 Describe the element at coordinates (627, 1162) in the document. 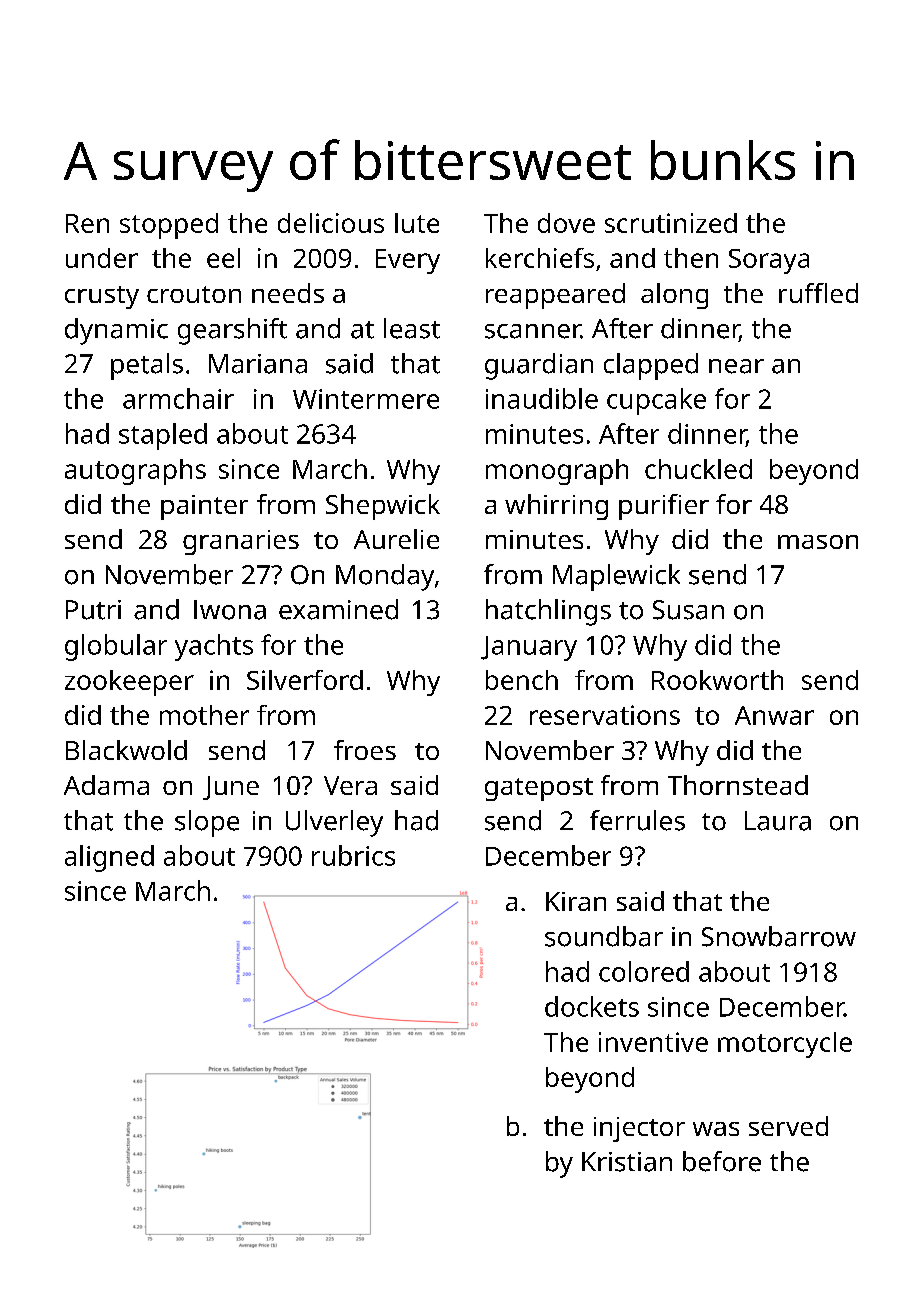

I see `Kristian` at that location.
